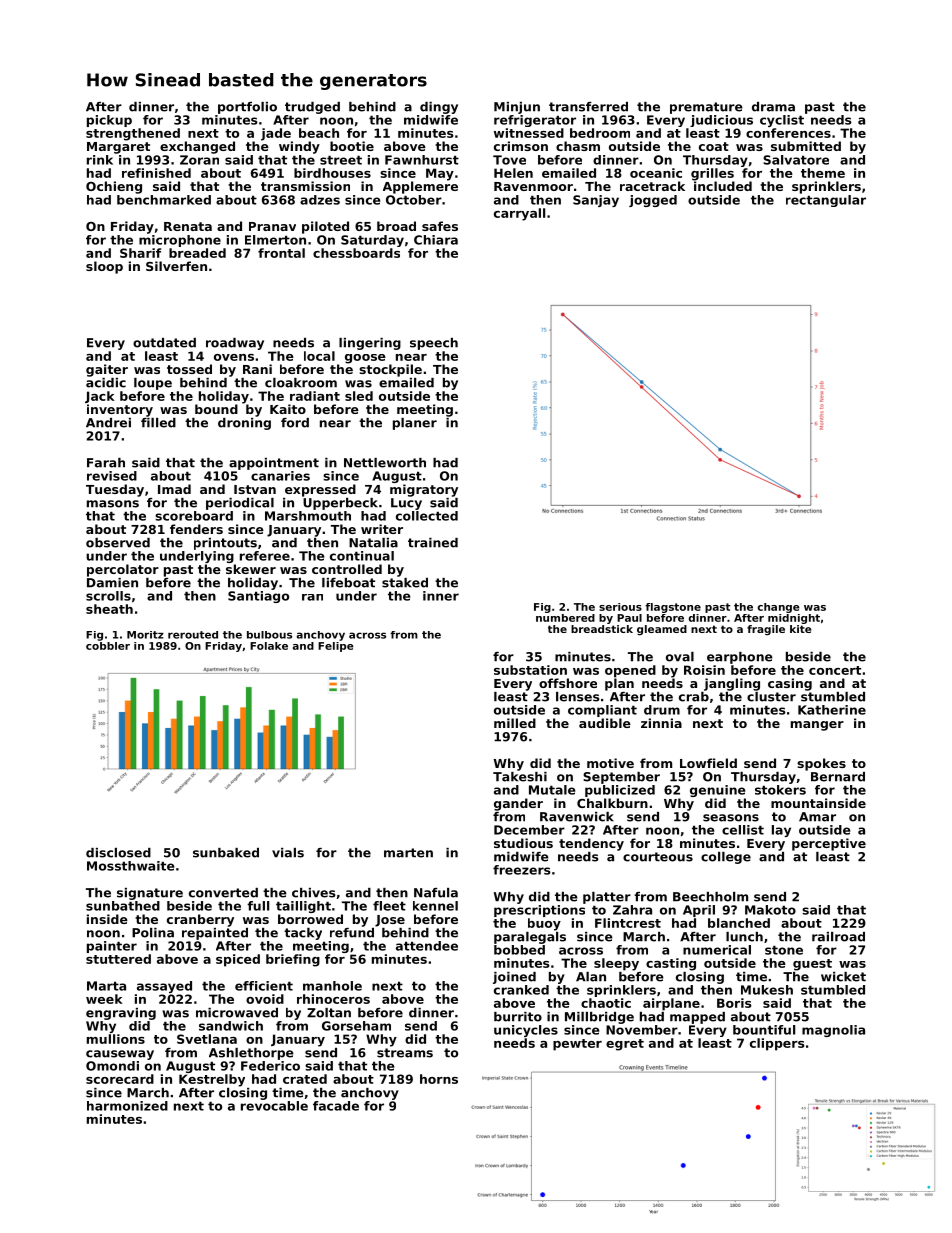 Image resolution: width=952 pixels, height=1233 pixels. Describe the element at coordinates (806, 146) in the screenshot. I see `submitted` at that location.
